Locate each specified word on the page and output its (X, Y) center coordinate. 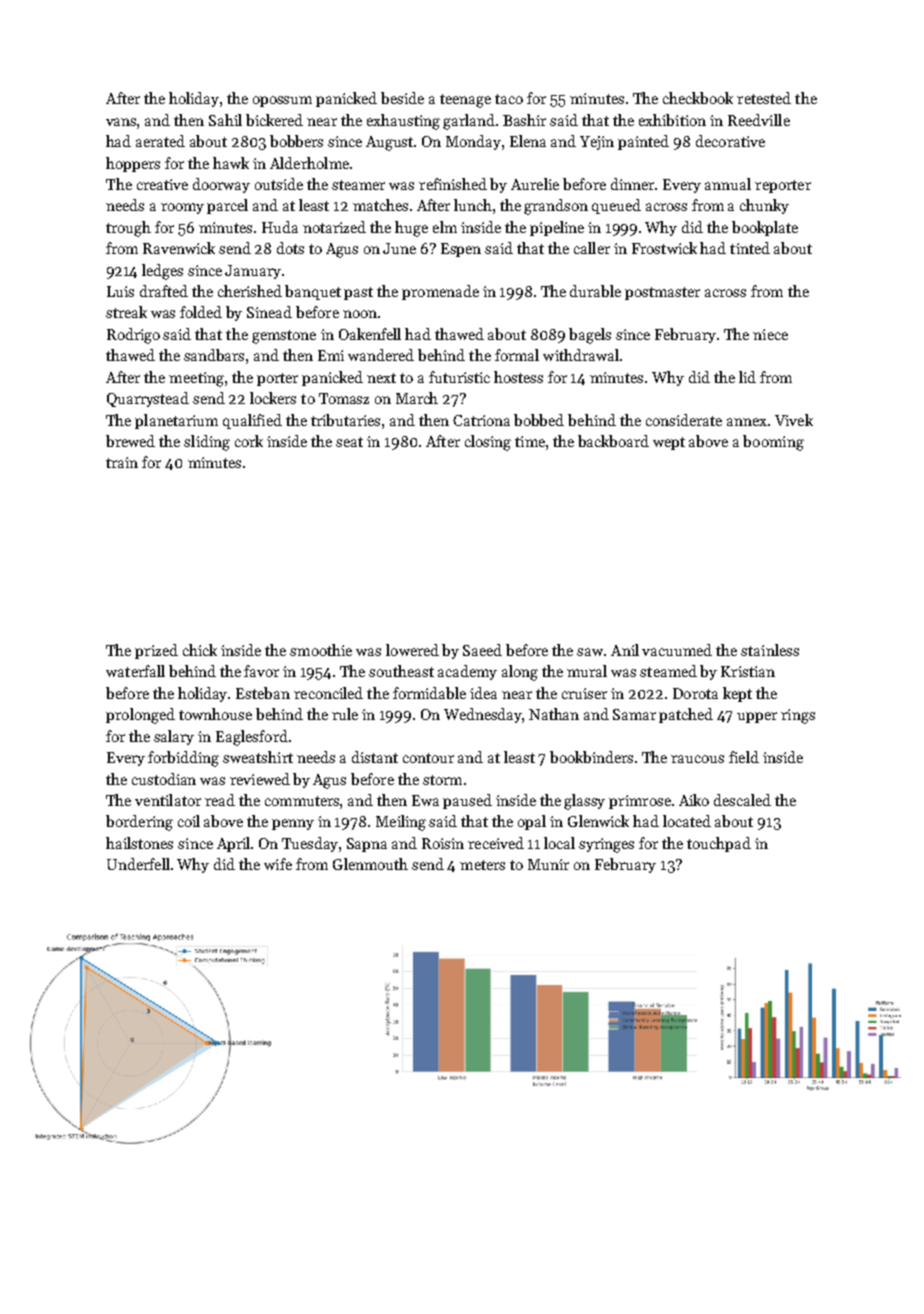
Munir (548, 864)
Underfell (138, 864)
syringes (606, 845)
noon (360, 314)
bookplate (765, 228)
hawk (231, 163)
